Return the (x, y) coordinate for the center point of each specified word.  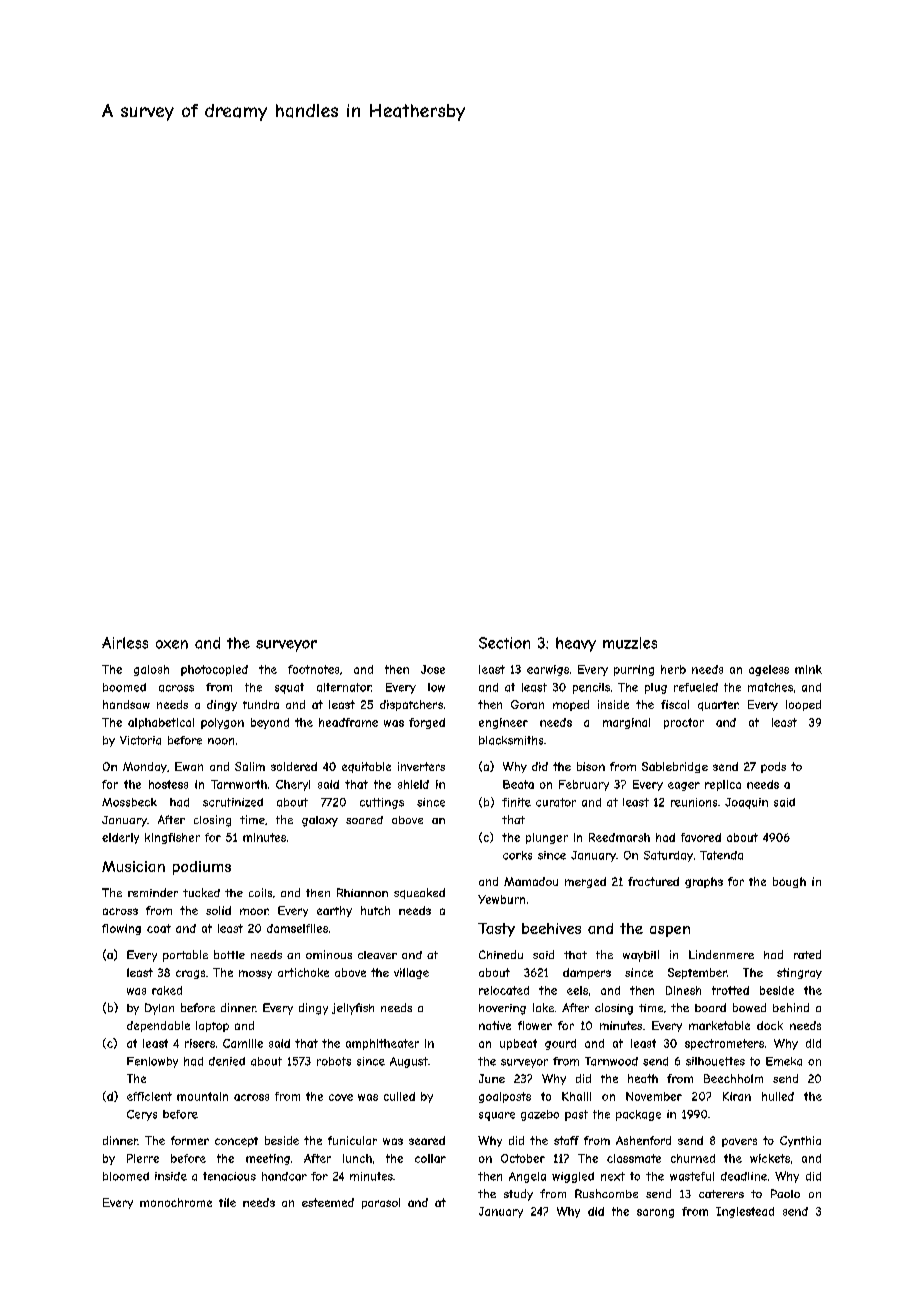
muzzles (630, 643)
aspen (670, 931)
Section (504, 643)
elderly (120, 838)
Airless (125, 643)
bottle (229, 954)
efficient (149, 1096)
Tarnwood (611, 1061)
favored (701, 837)
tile (227, 1202)
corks (517, 855)
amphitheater (382, 1044)
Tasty (496, 930)
